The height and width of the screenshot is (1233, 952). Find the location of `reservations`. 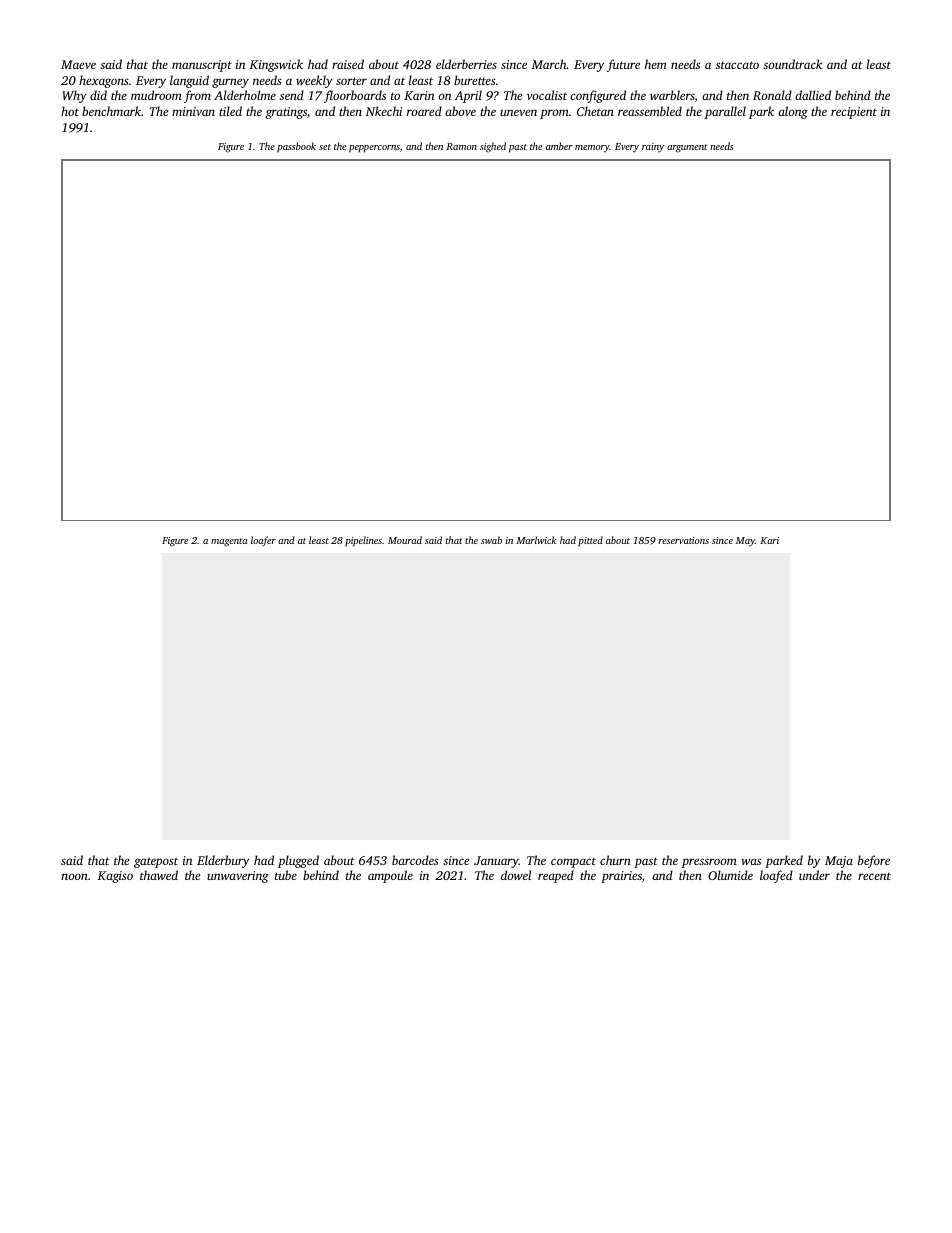

reservations is located at coordinates (684, 540).
